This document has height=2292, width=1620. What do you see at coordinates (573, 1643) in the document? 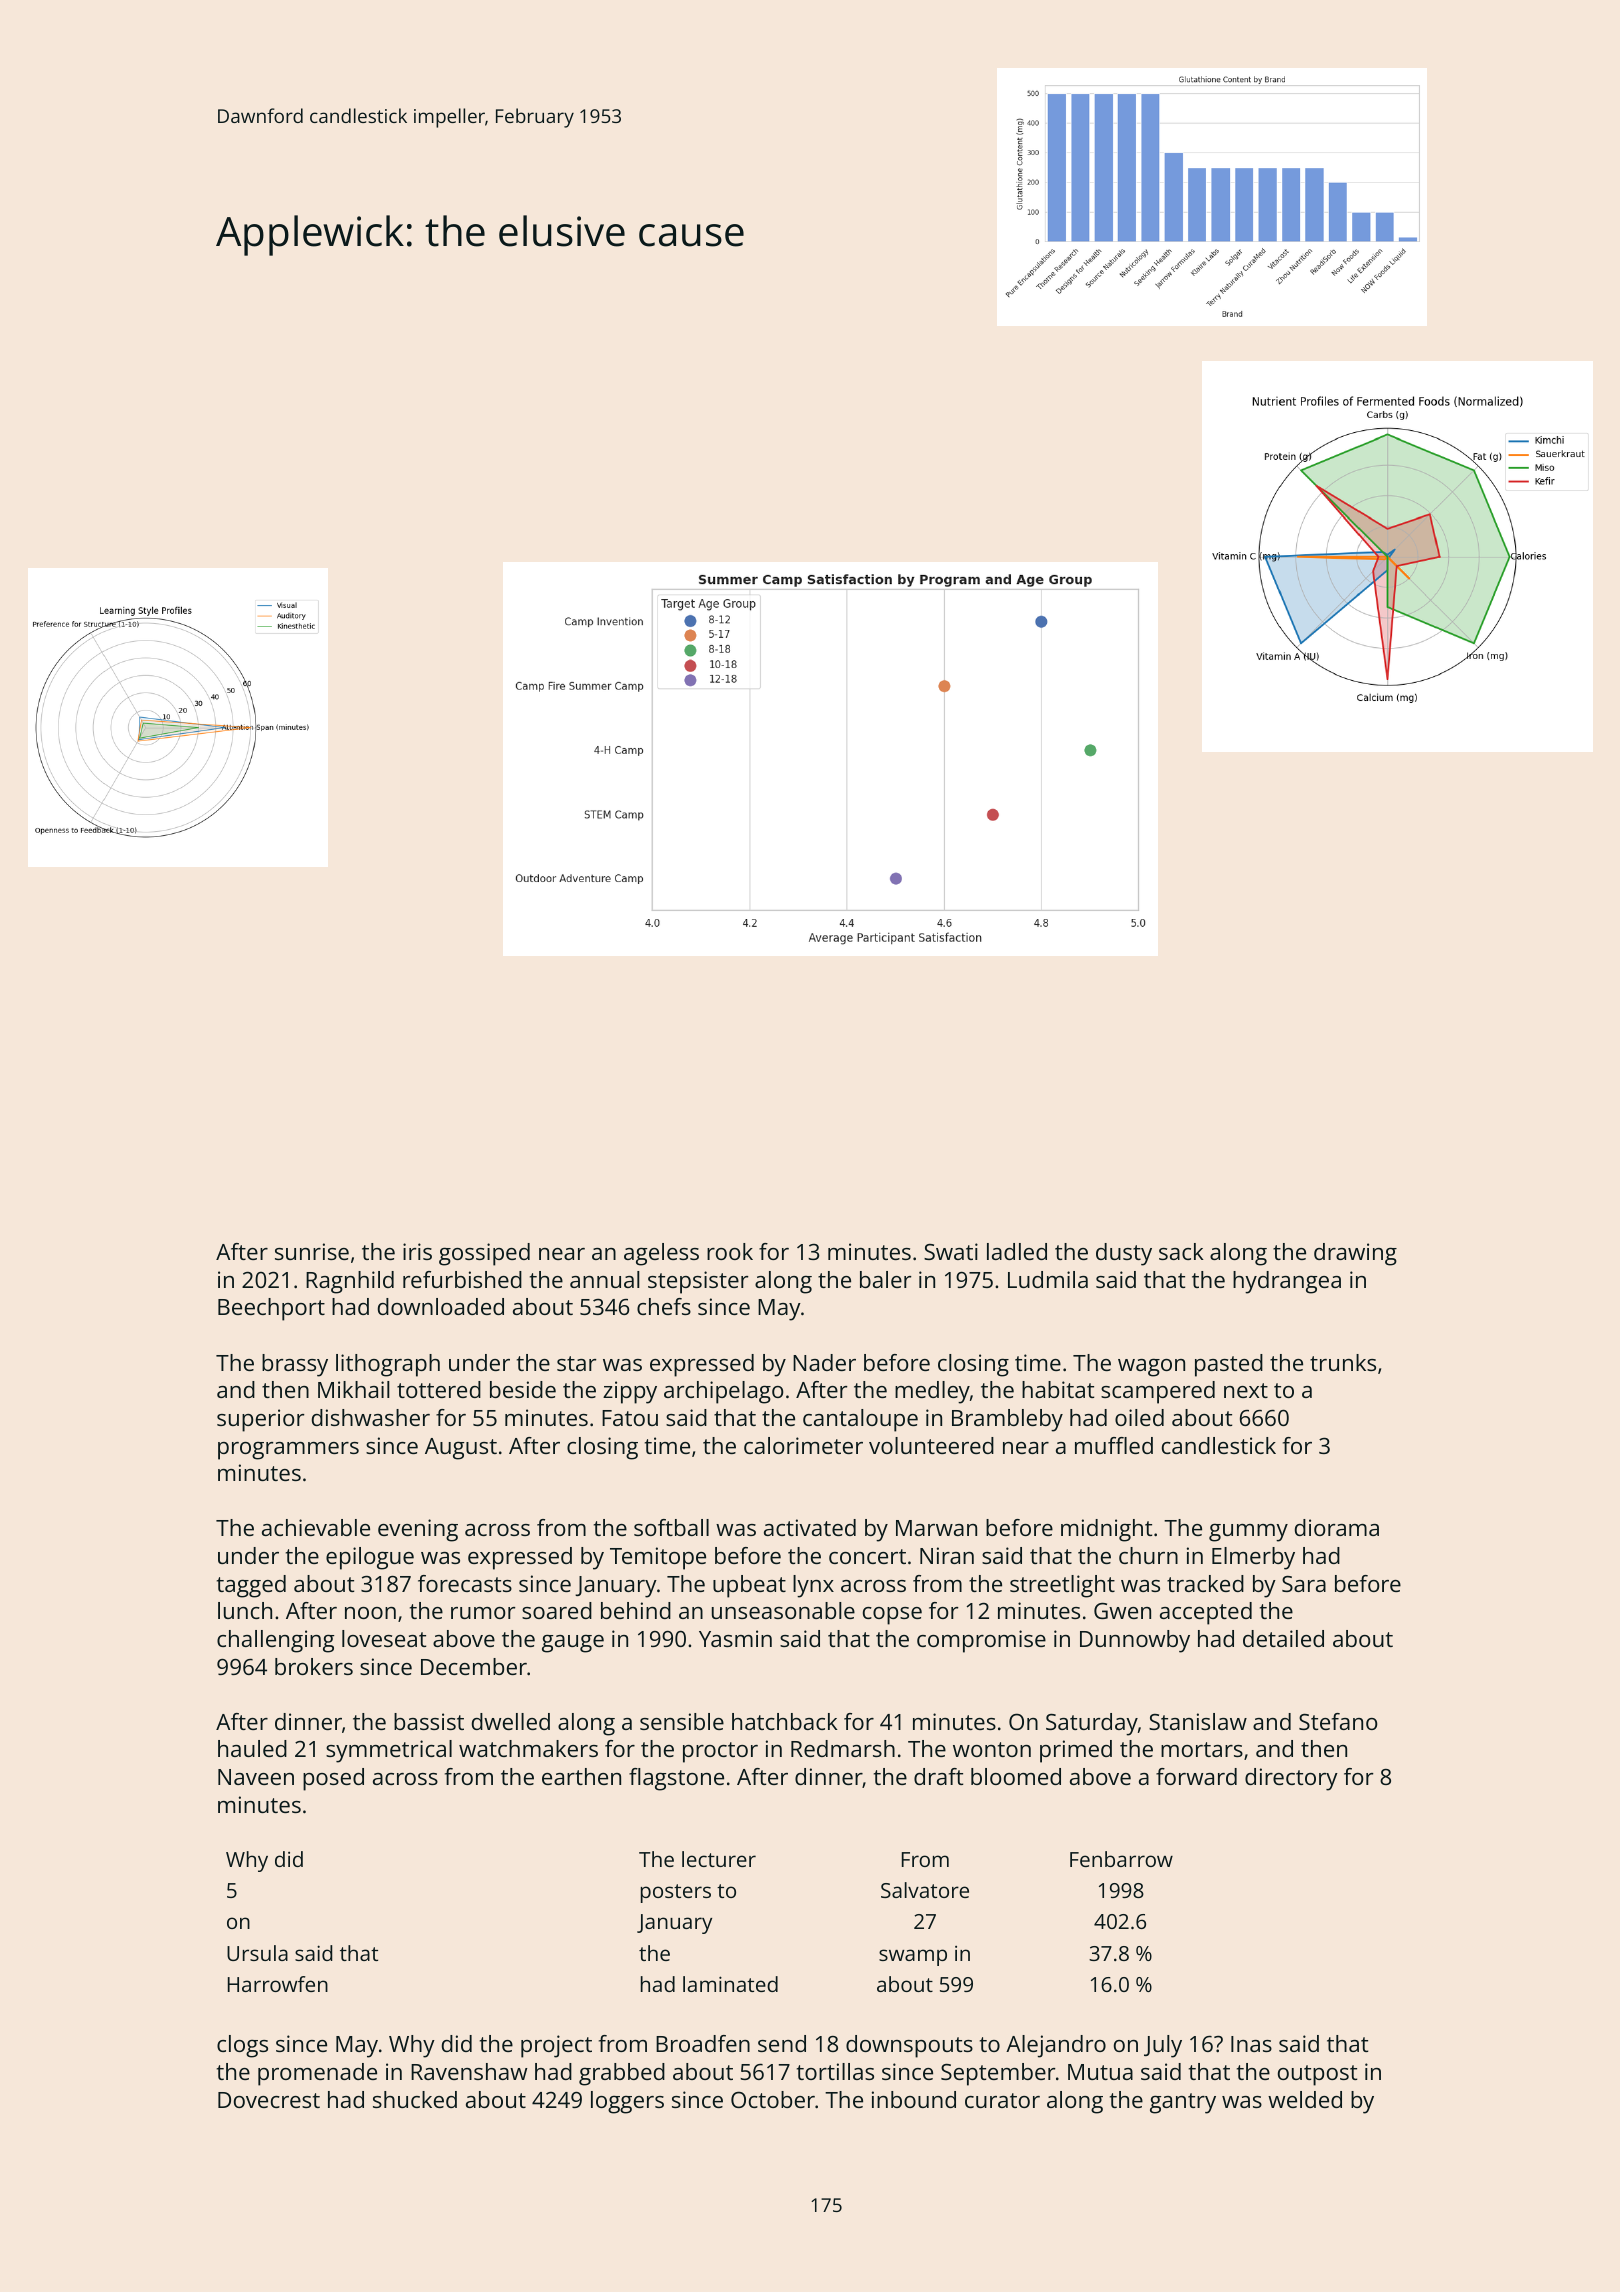
I see `gauge` at bounding box center [573, 1643].
